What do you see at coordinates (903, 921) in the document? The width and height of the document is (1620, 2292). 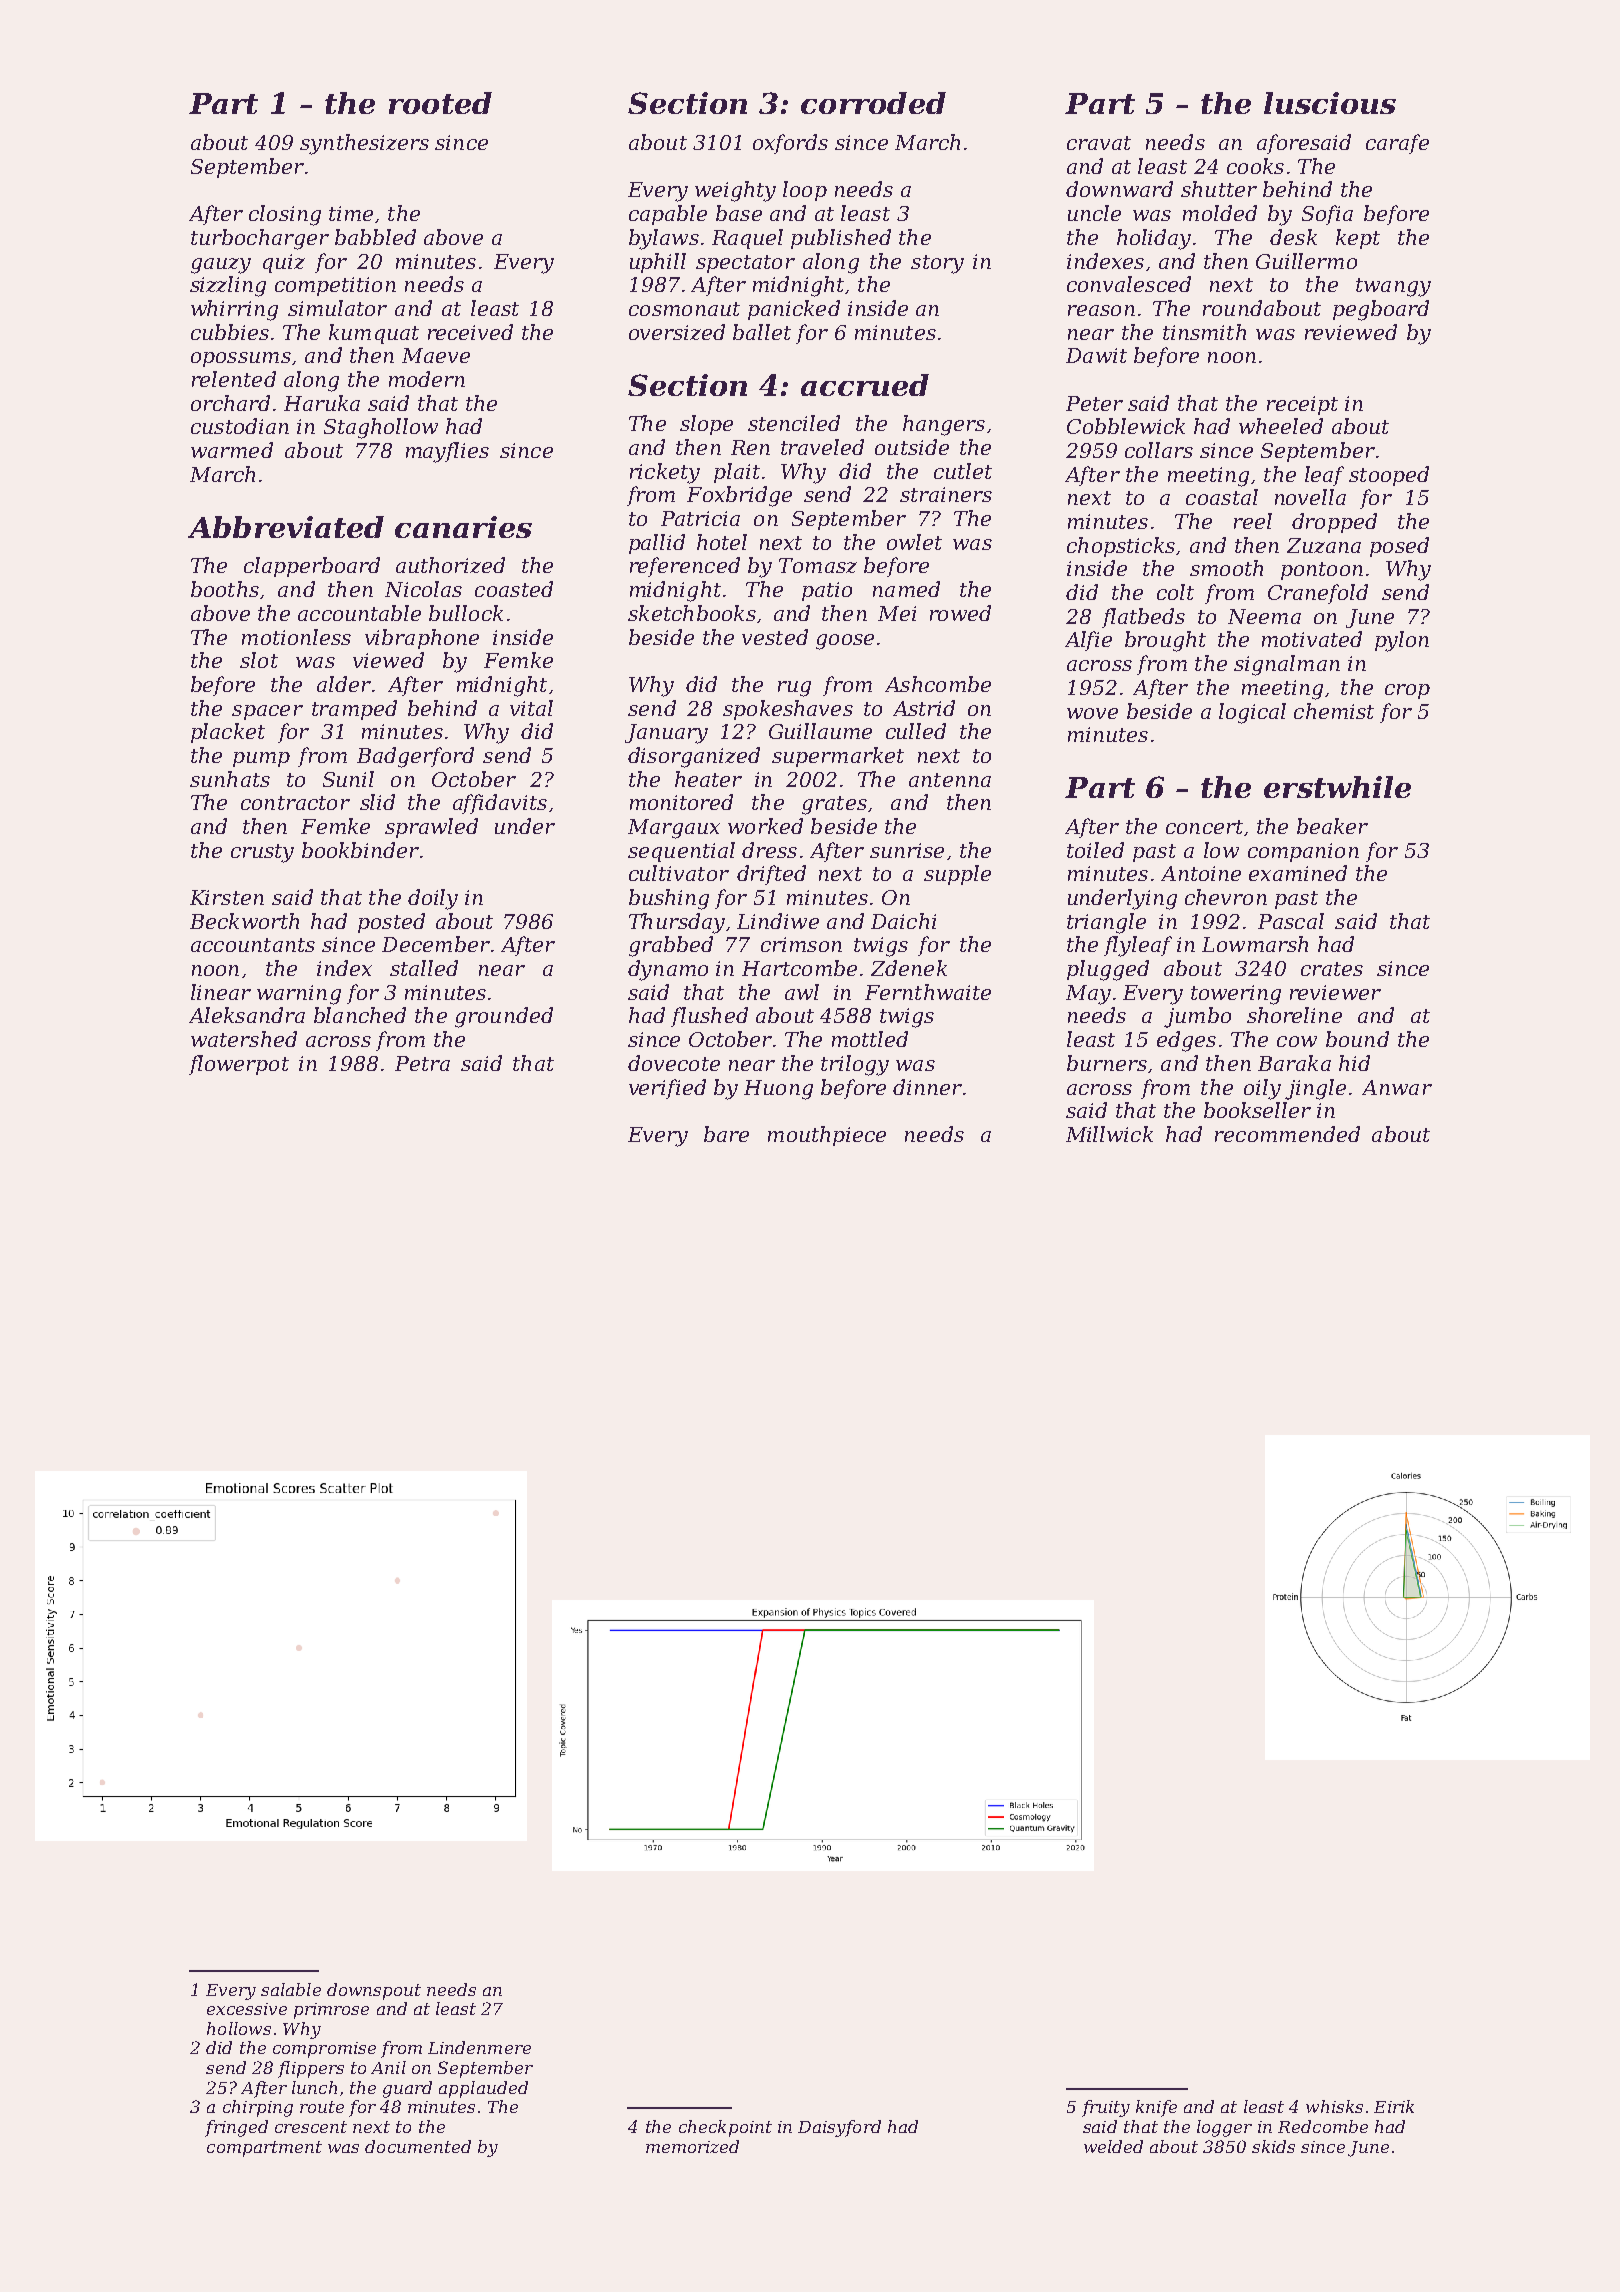 I see `Daichi` at bounding box center [903, 921].
